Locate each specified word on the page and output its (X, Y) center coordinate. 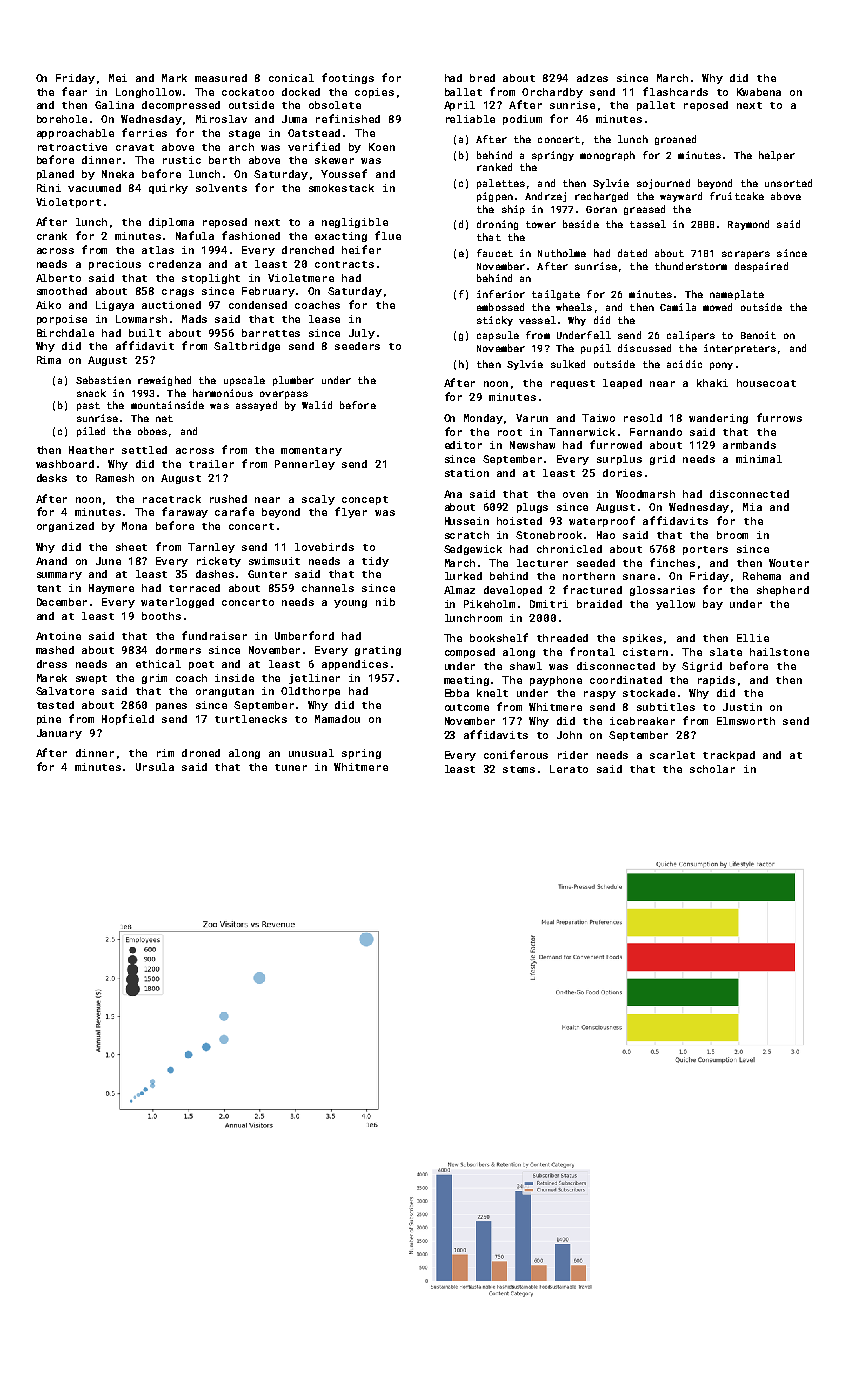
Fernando (656, 432)
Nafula (195, 235)
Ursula (155, 767)
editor (463, 445)
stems (519, 769)
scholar (712, 769)
